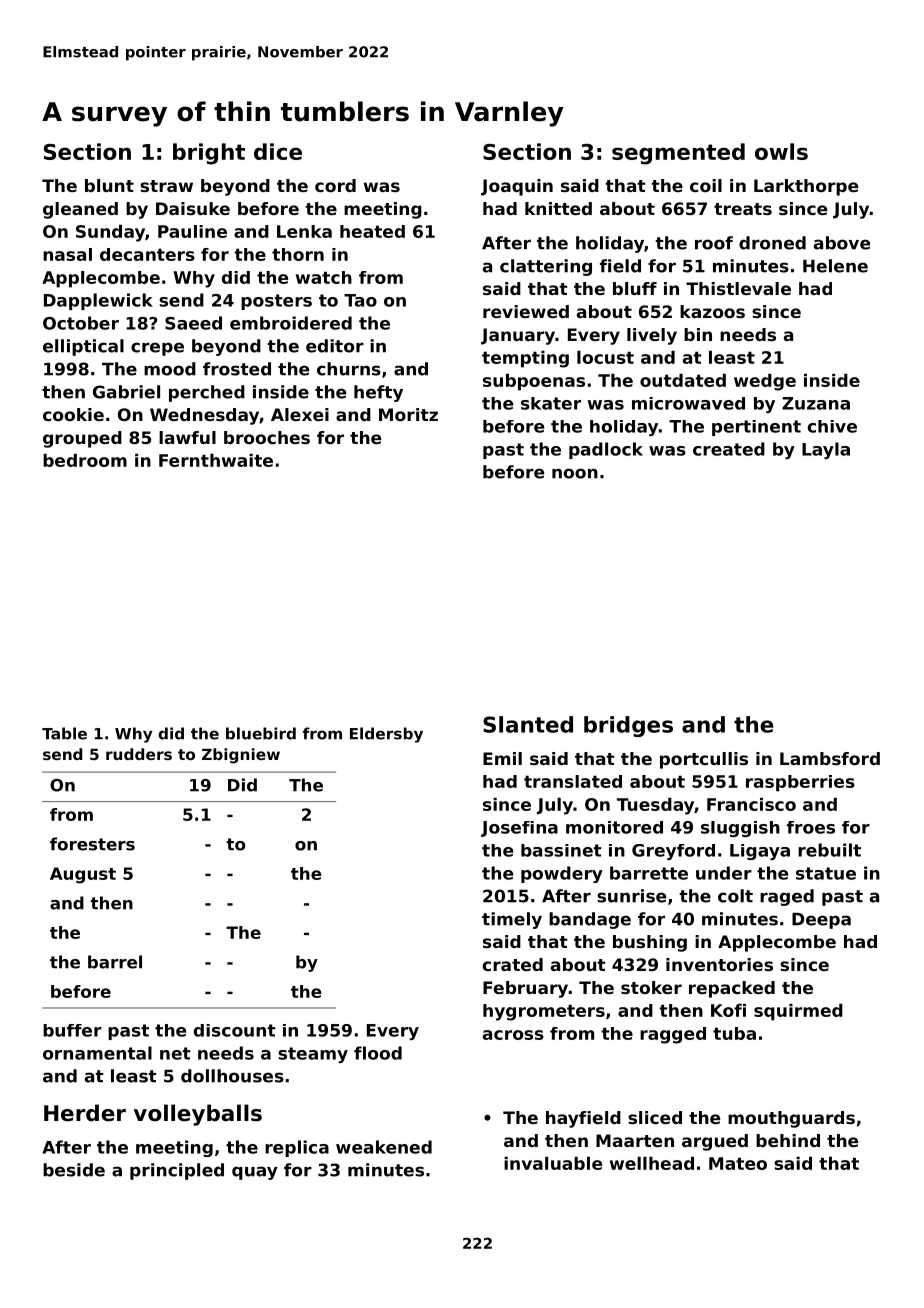 This image has width=924, height=1308. I want to click on dice, so click(278, 151).
